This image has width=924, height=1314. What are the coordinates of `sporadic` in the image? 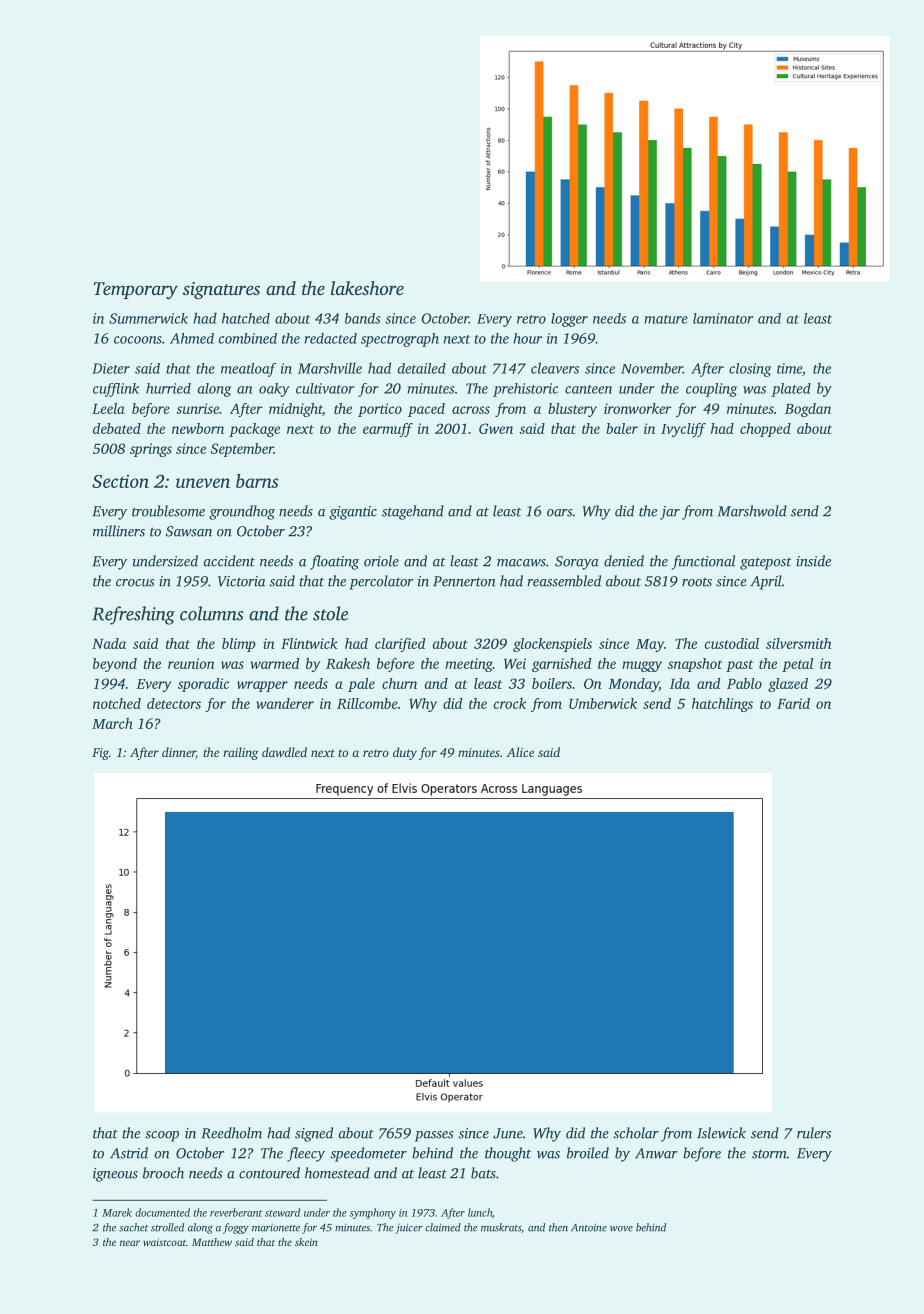 It's located at (203, 685).
